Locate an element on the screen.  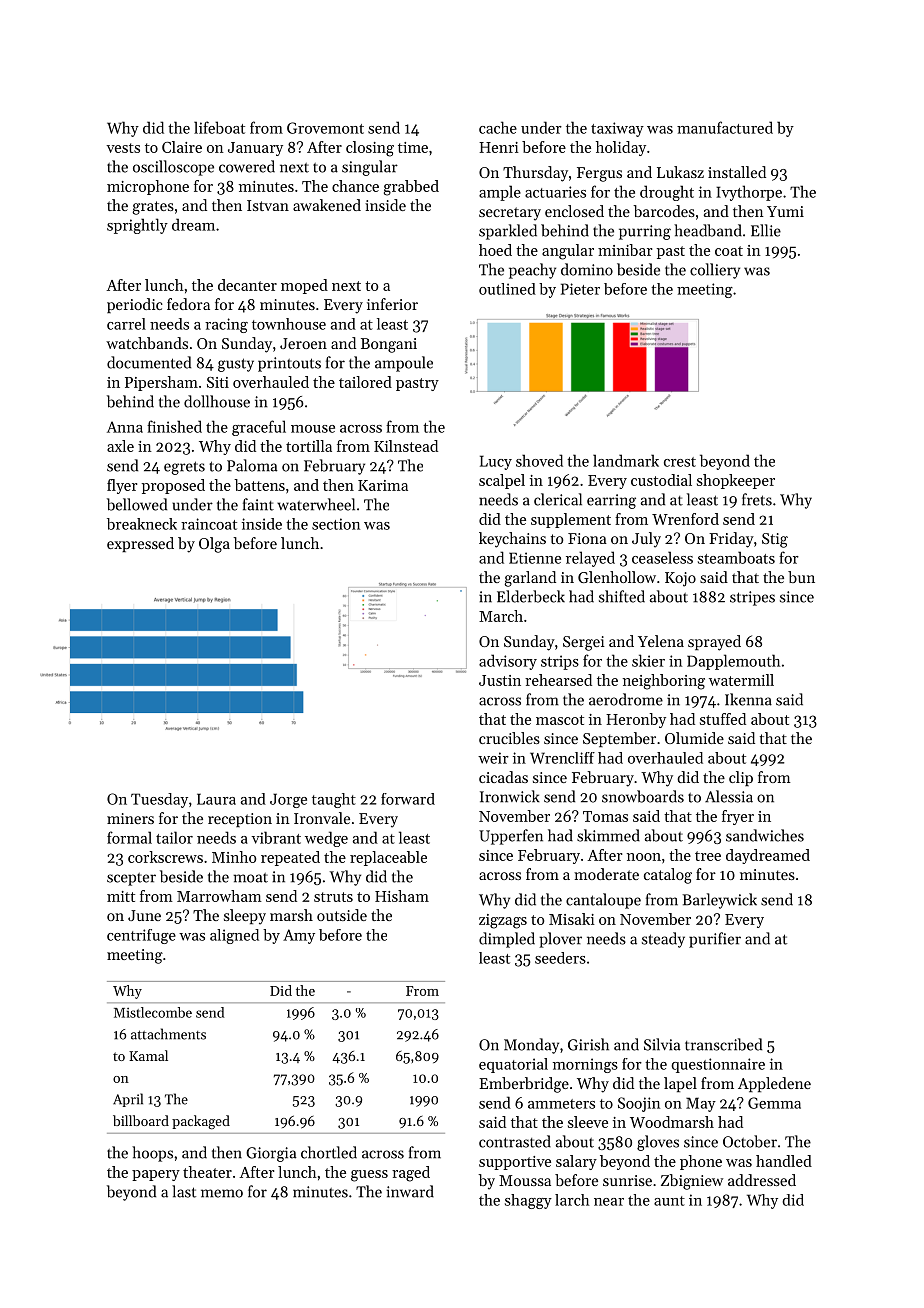
supplement is located at coordinates (571, 520).
